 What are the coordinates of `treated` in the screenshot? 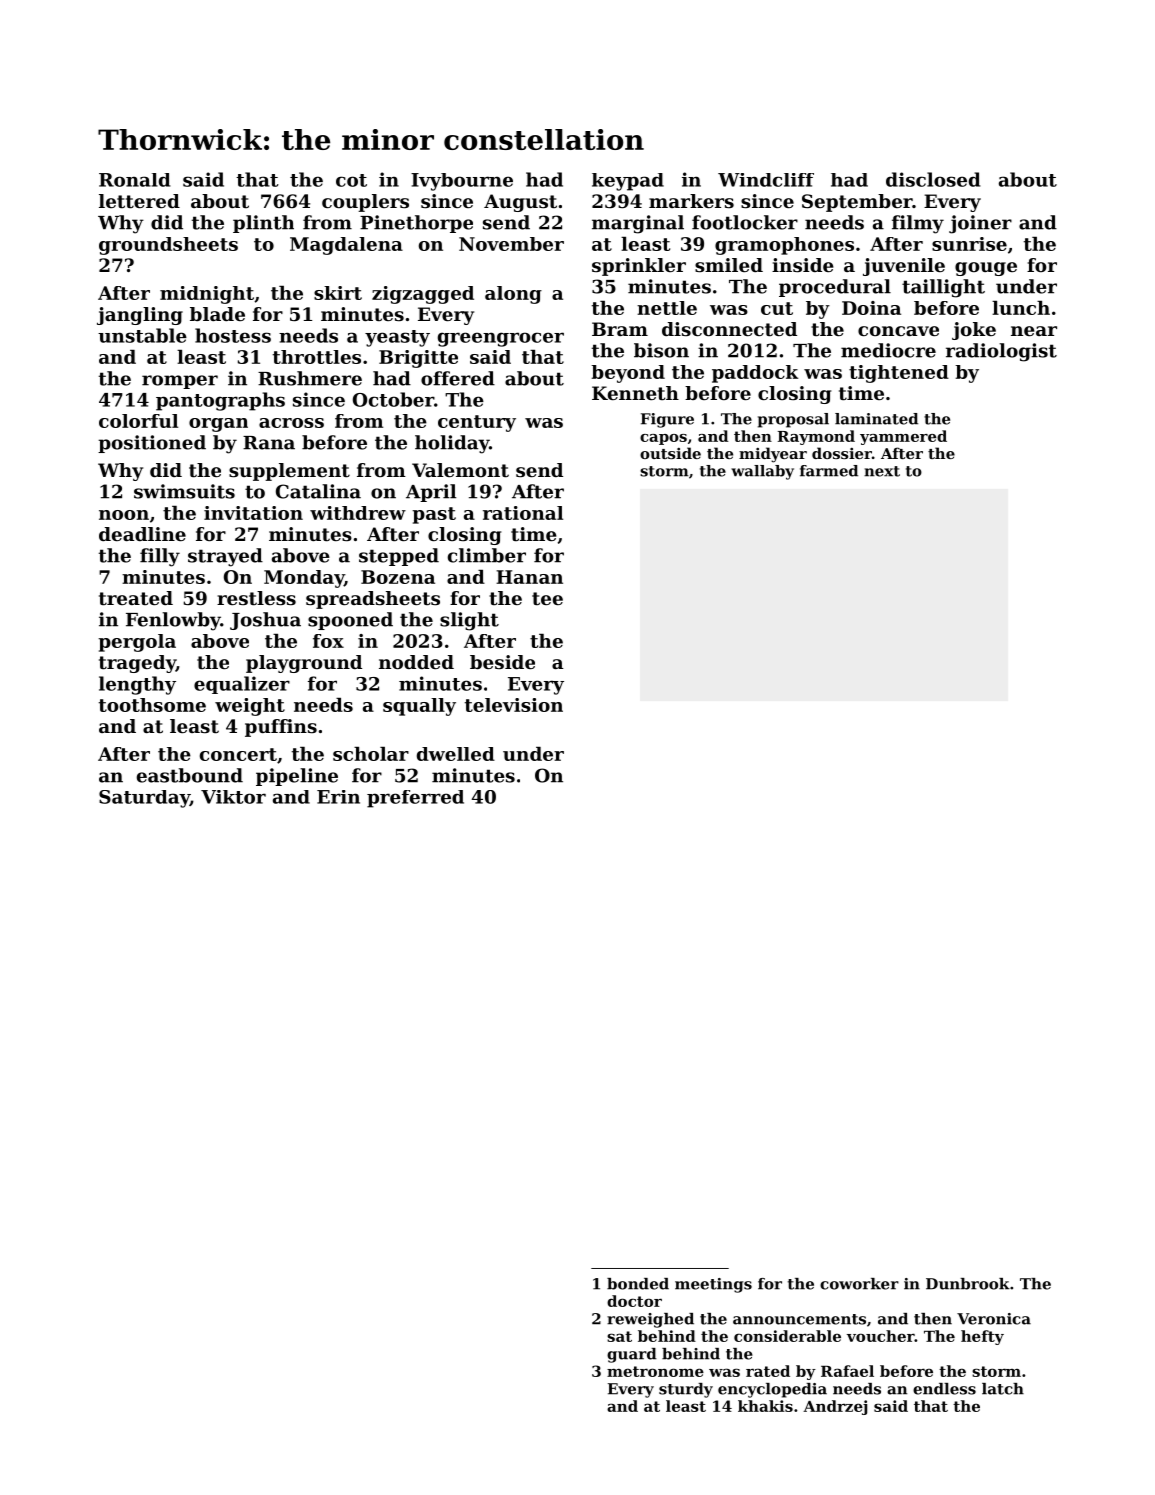 It's located at (136, 598).
